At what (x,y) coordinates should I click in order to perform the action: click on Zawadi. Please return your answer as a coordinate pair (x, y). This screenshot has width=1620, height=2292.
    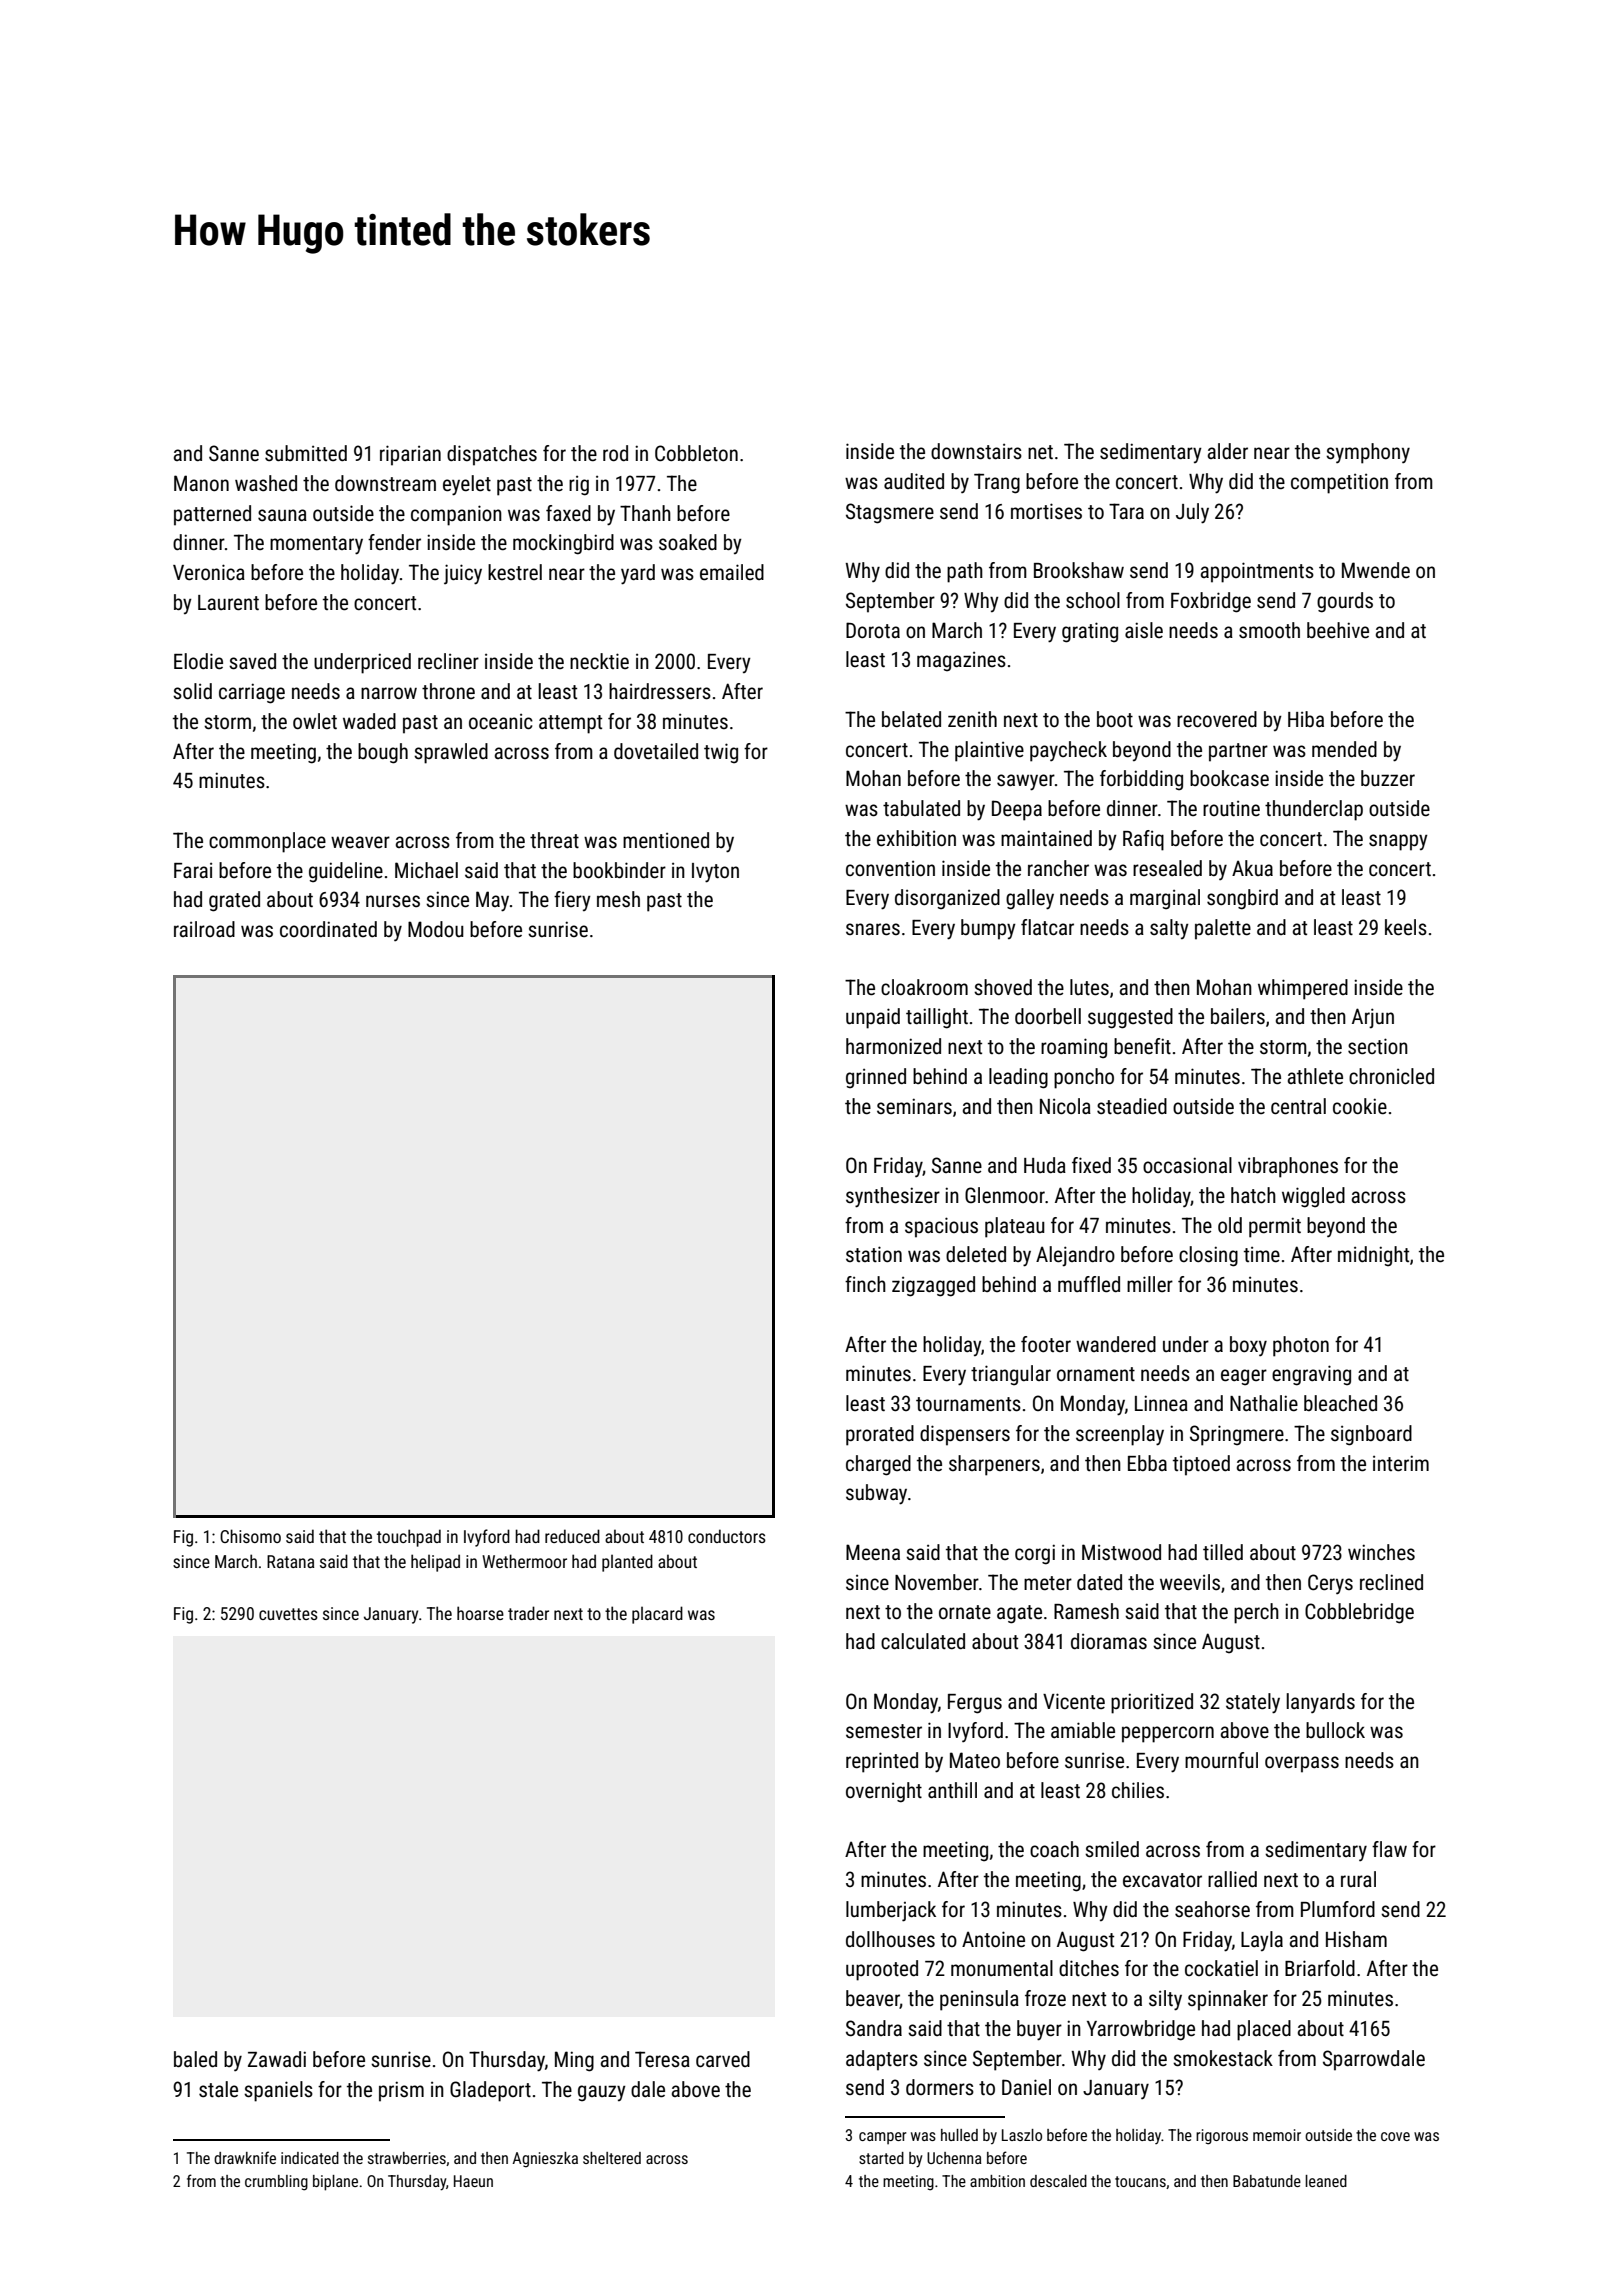
    Looking at the image, I should click on (277, 2059).
